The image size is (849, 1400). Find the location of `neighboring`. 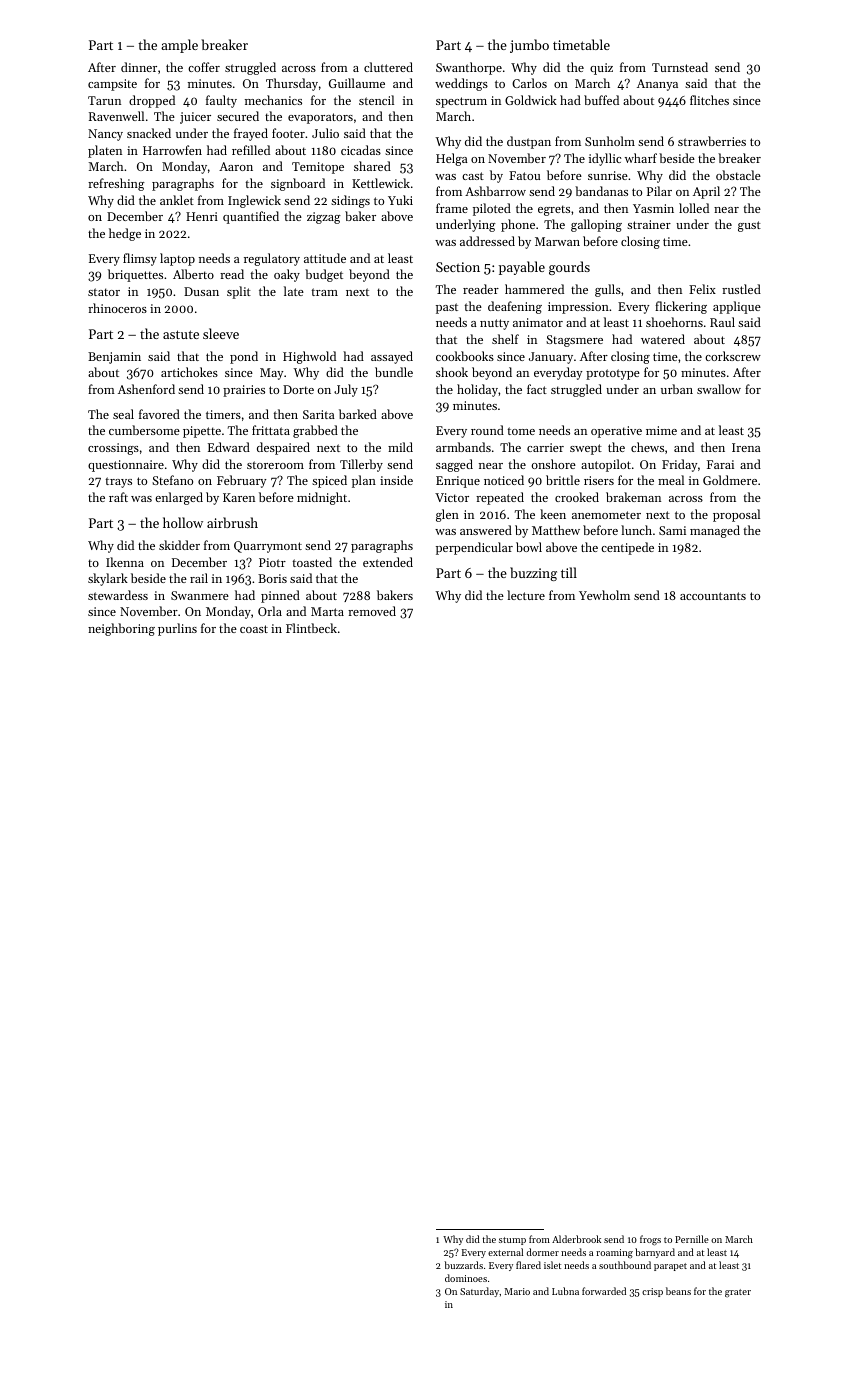

neighboring is located at coordinates (121, 629).
